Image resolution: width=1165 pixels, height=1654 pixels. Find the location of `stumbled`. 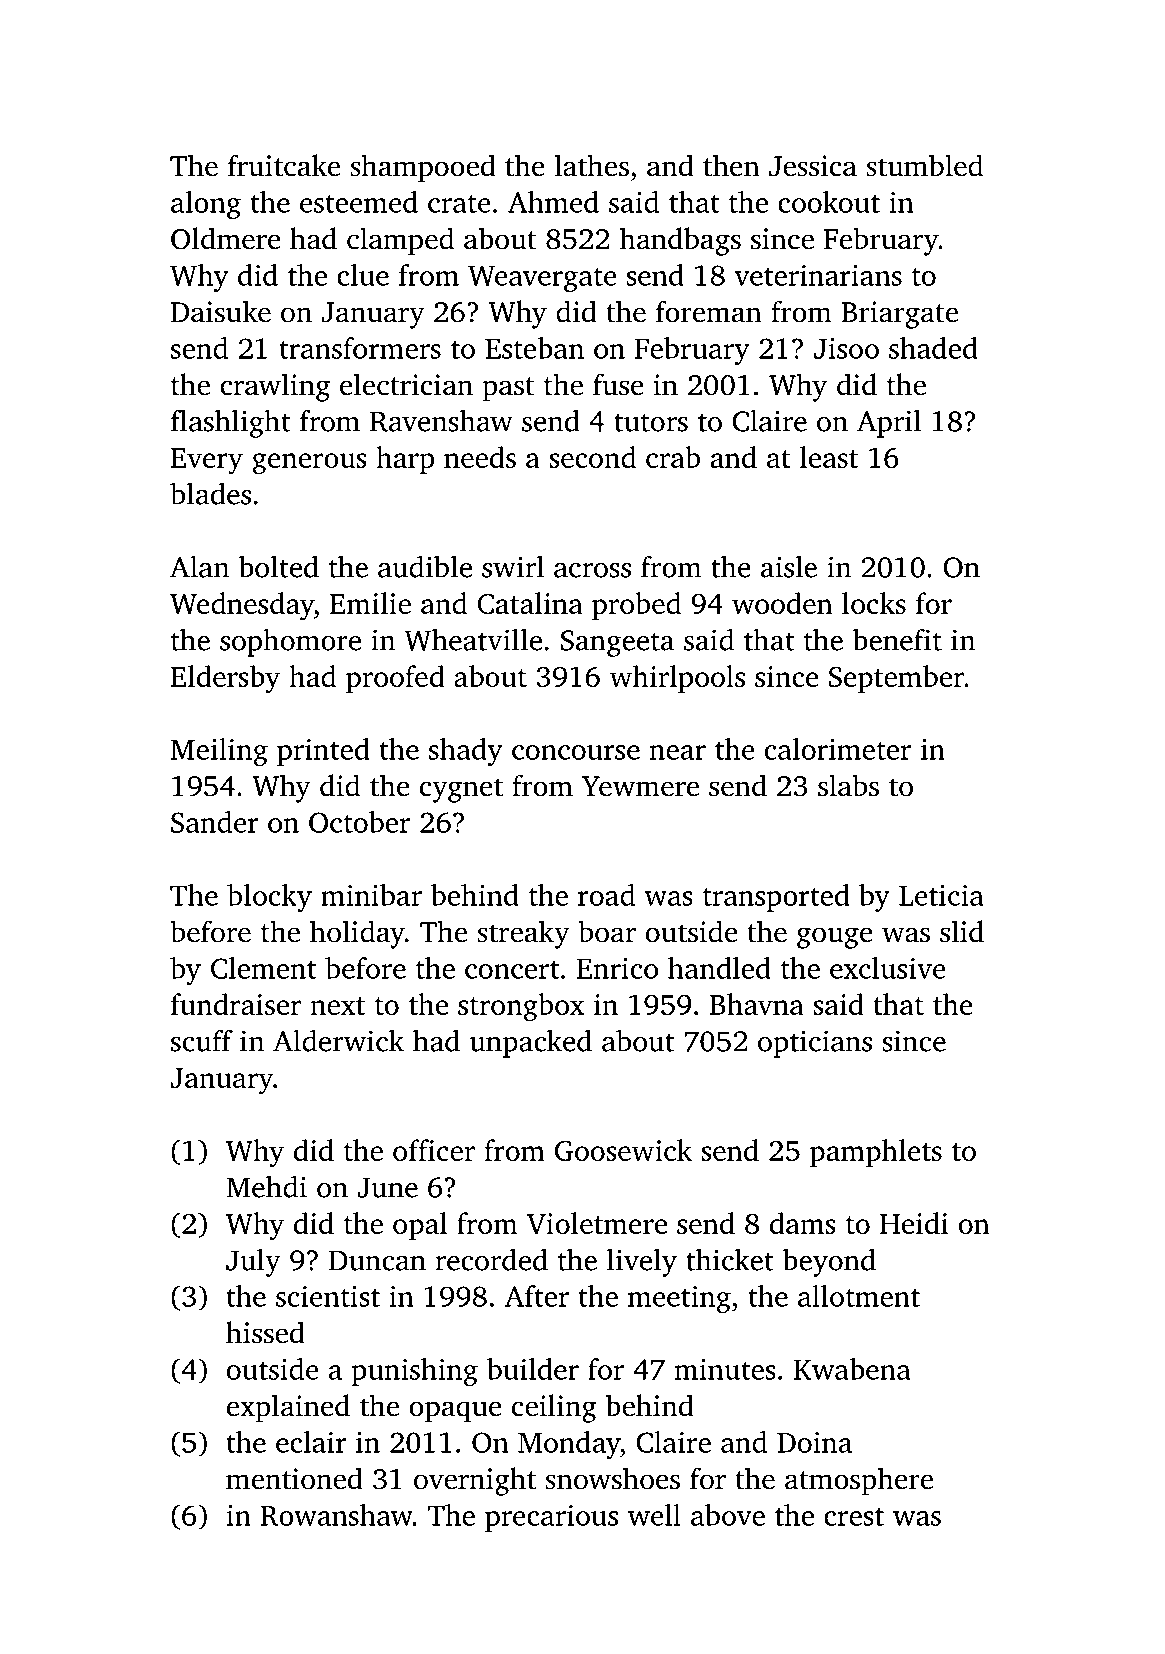

stumbled is located at coordinates (924, 165).
